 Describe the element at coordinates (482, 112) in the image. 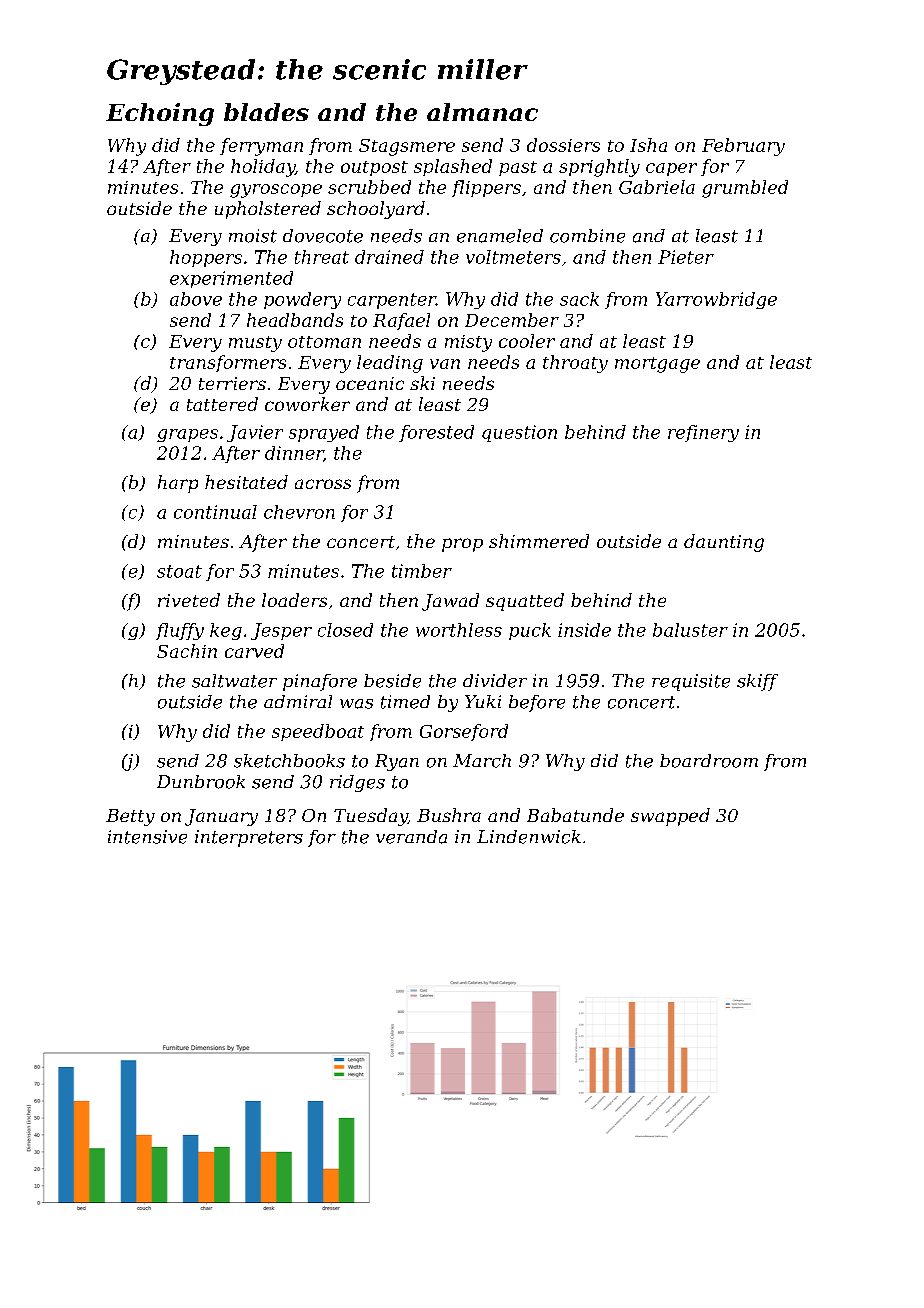

I see `almanac` at that location.
